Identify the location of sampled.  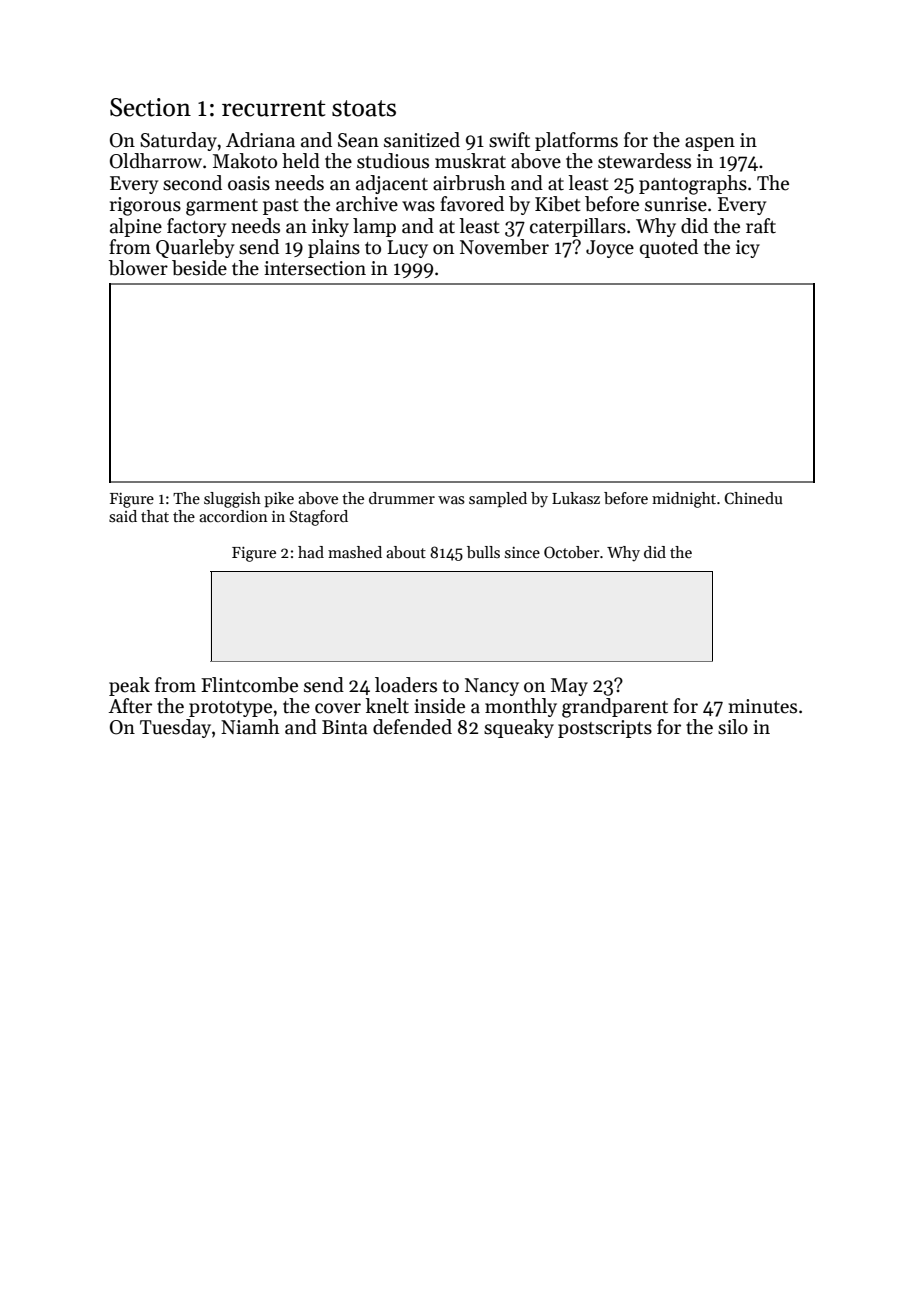
(498, 499).
